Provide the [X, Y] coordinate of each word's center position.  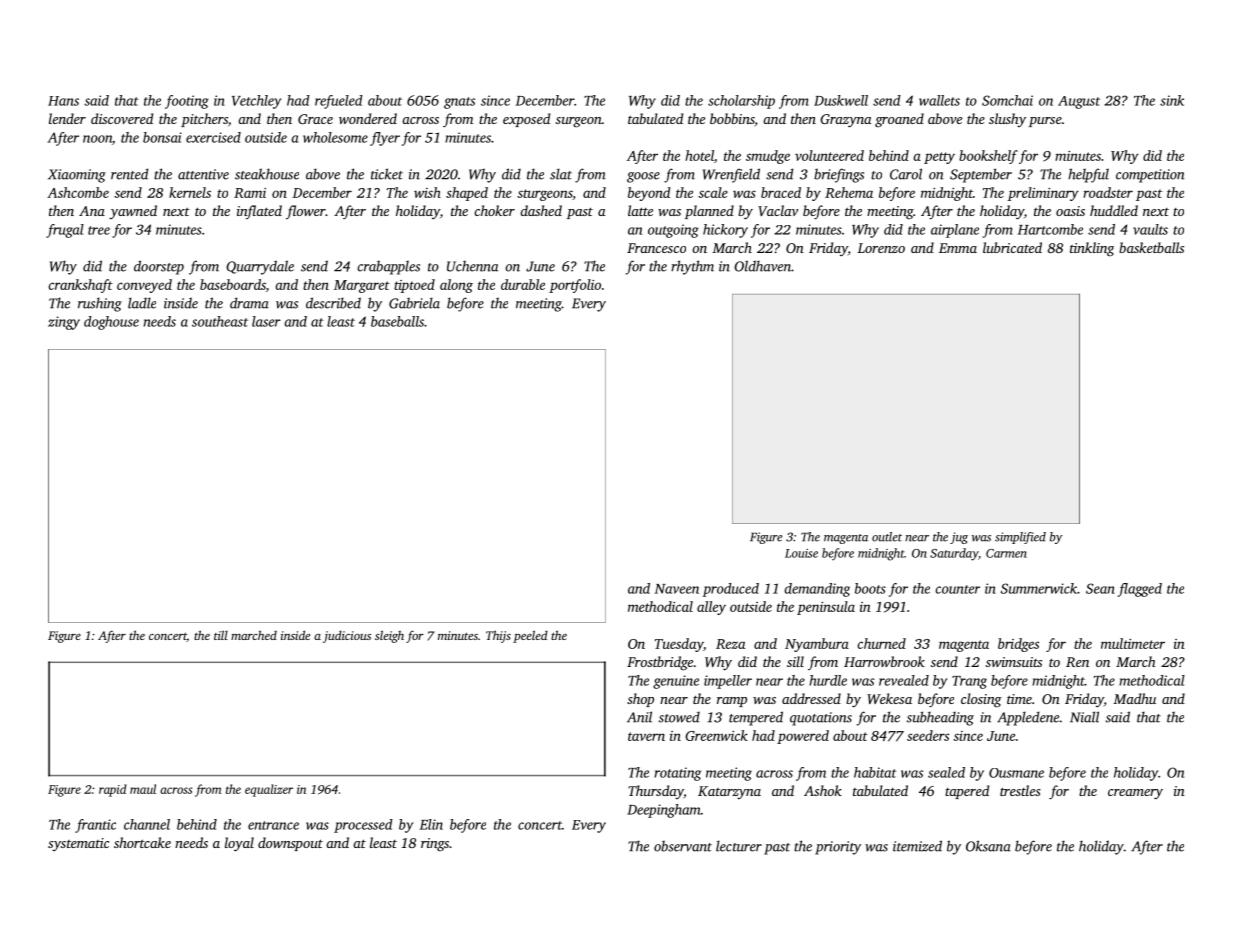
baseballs [397, 321]
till [221, 635]
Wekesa [889, 698]
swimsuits [1014, 662]
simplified [1020, 538]
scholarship [741, 102]
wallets [939, 100]
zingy [64, 323]
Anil [639, 717]
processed [363, 826]
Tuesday [679, 645]
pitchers [204, 120]
